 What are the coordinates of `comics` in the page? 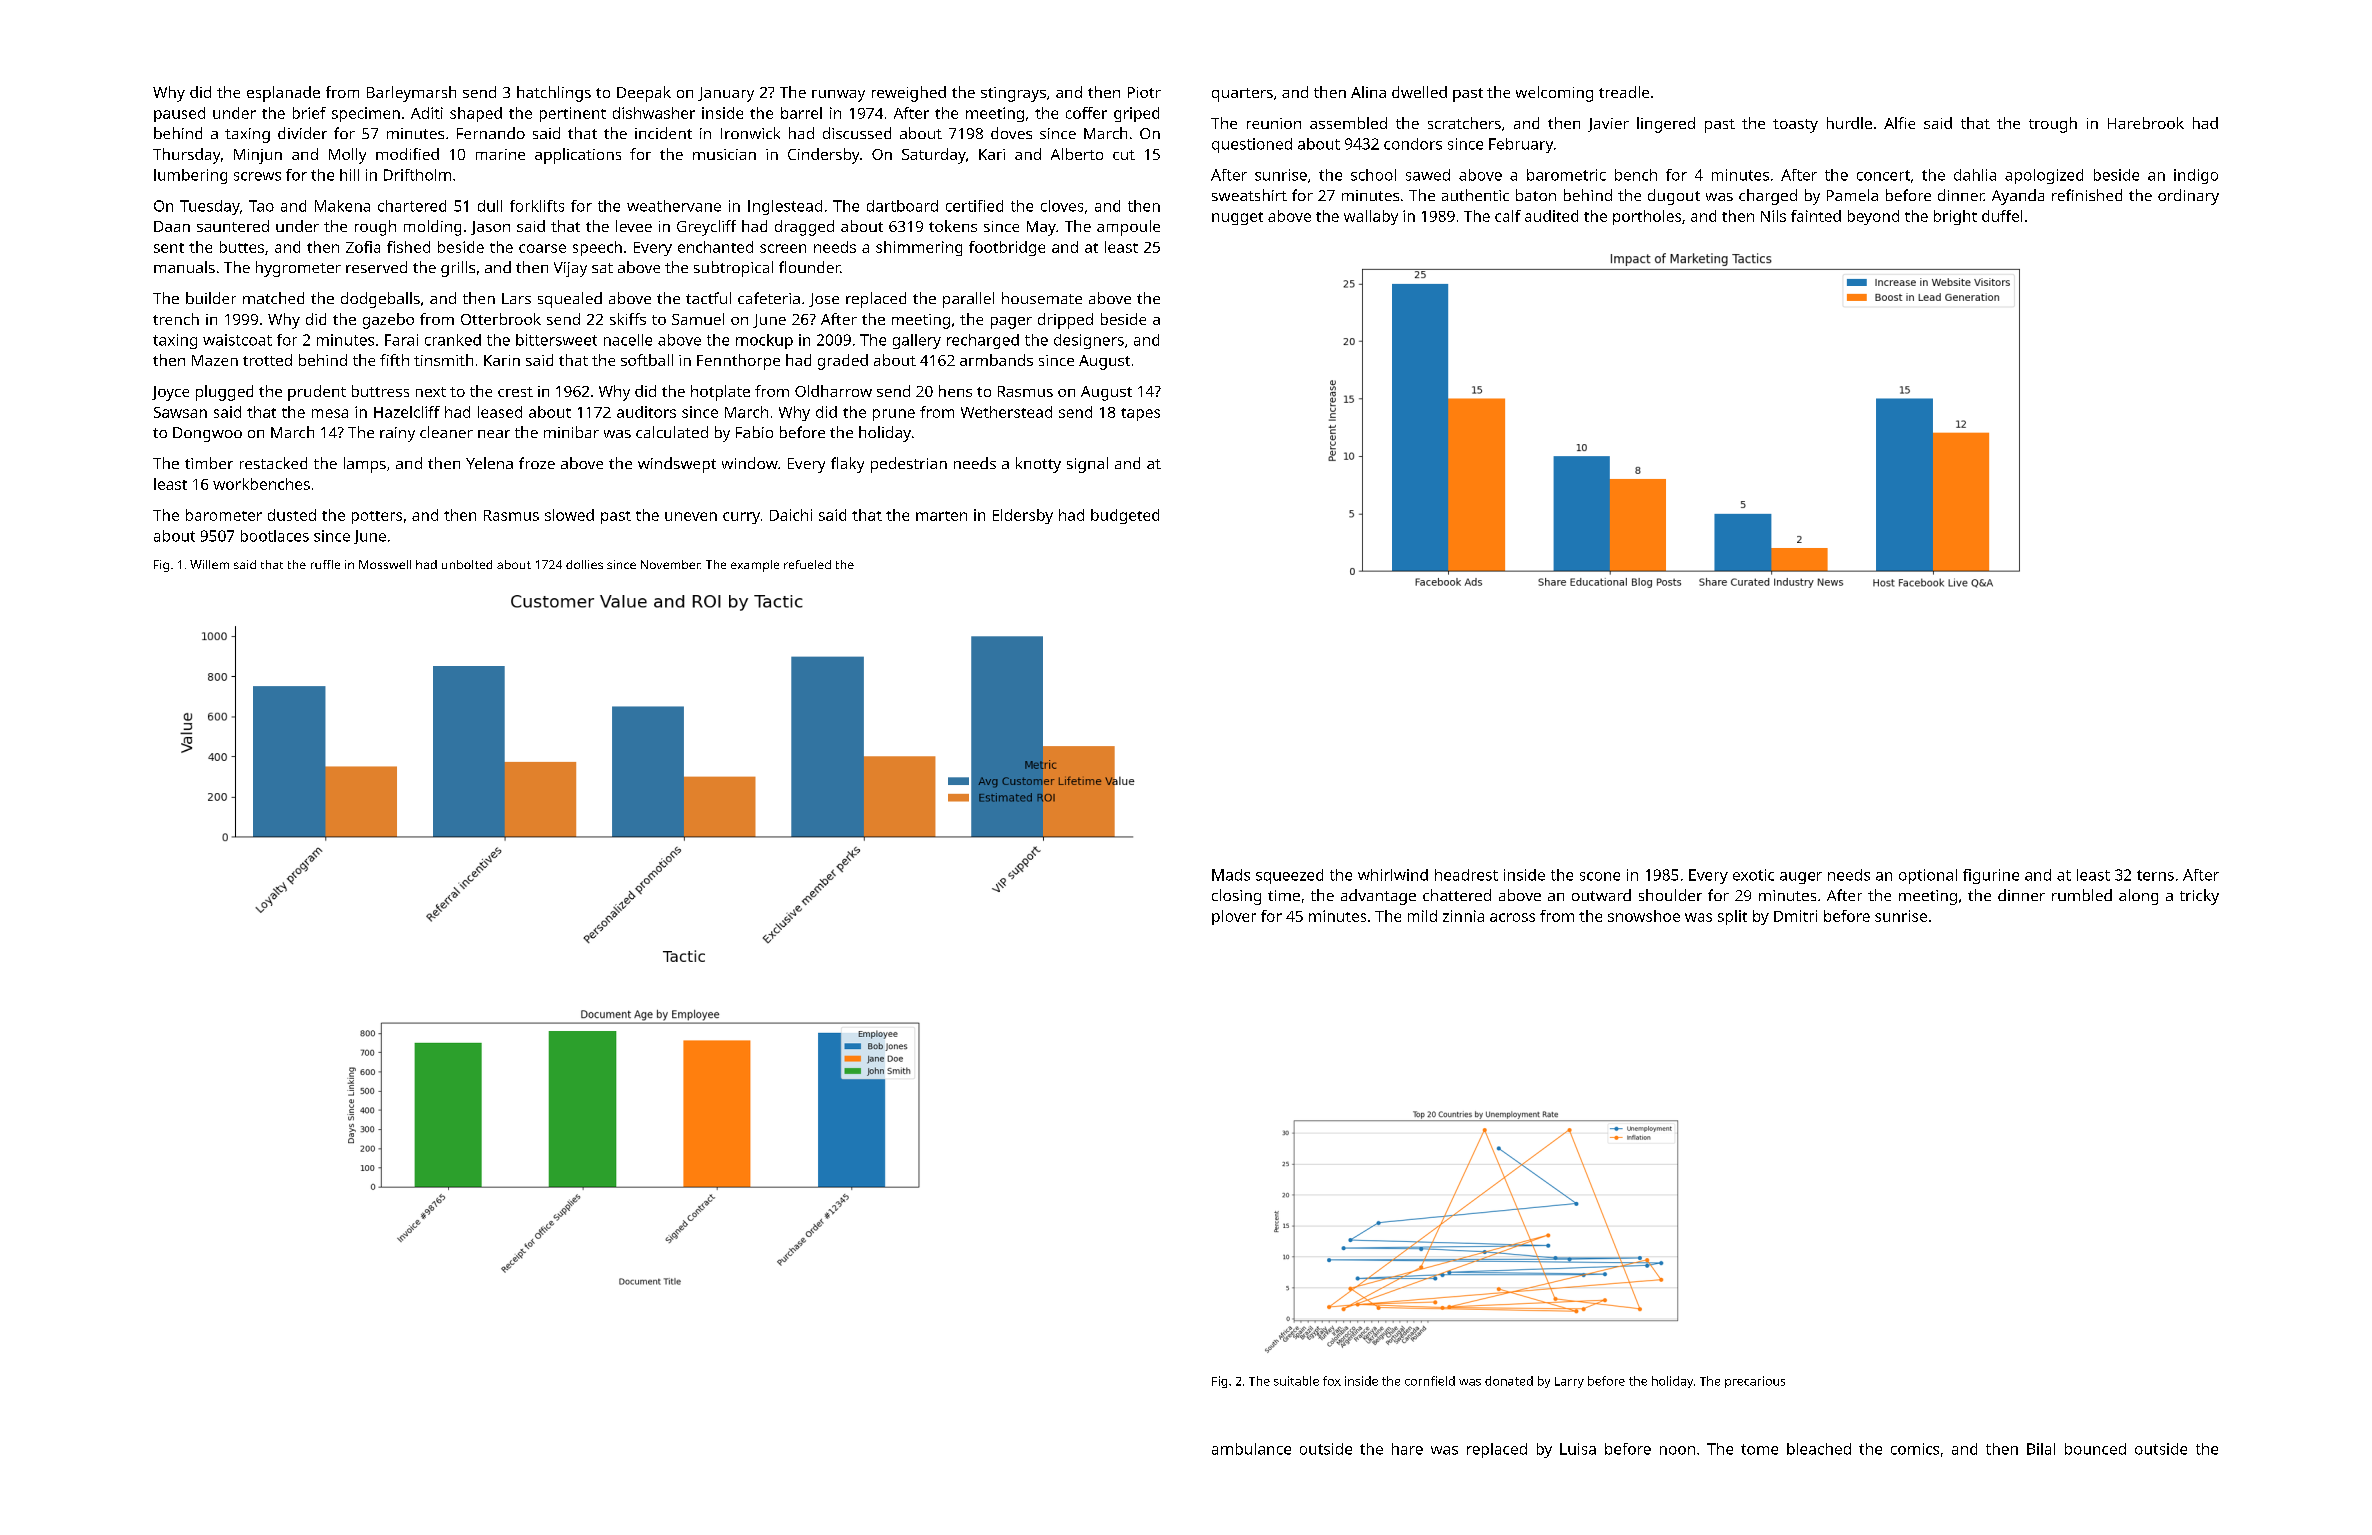 It's located at (1915, 1449).
